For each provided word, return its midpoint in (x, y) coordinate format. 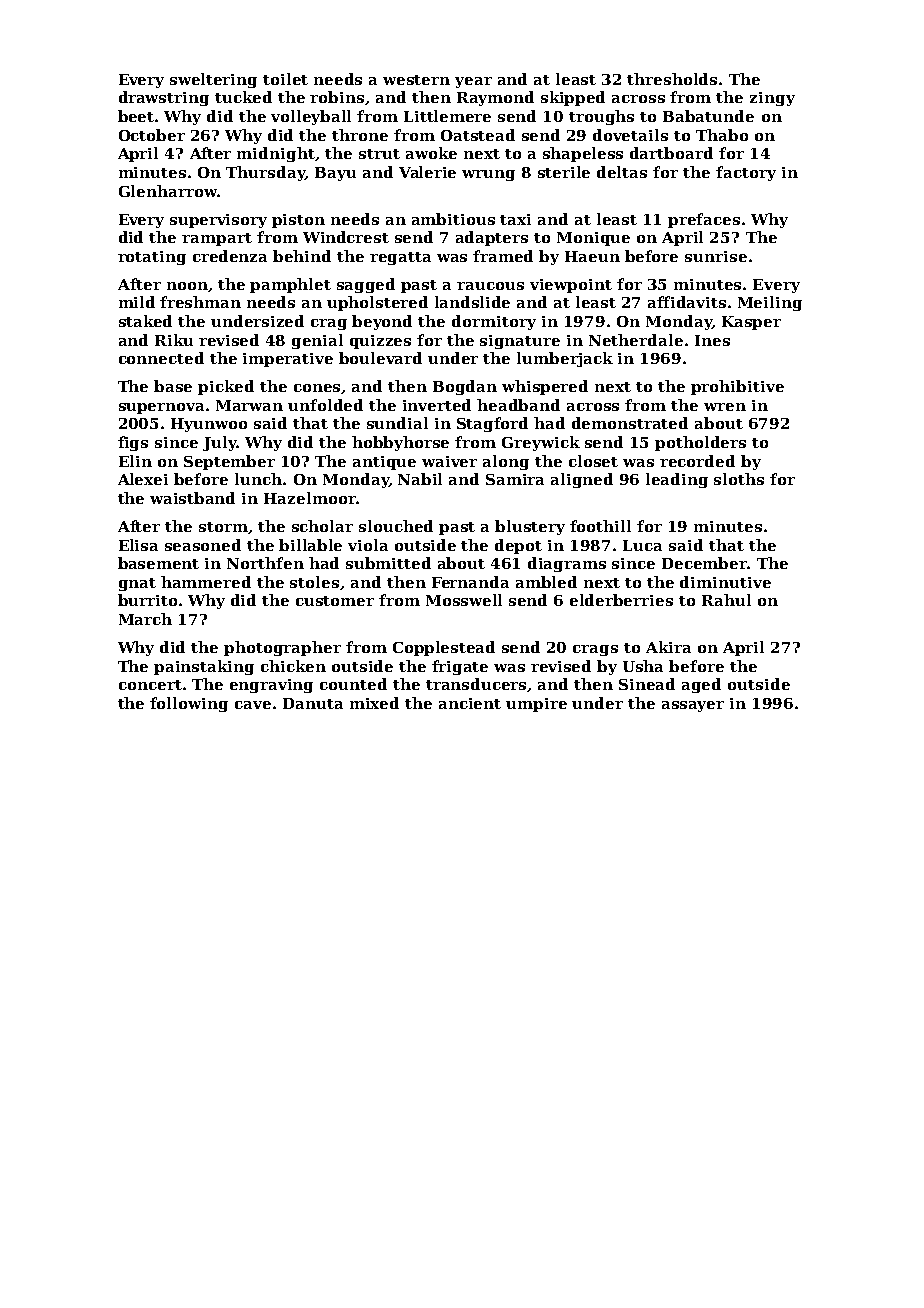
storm (223, 527)
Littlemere (447, 116)
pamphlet (290, 285)
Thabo (722, 135)
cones (317, 388)
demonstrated (630, 423)
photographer (282, 648)
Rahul (726, 600)
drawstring (164, 98)
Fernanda (470, 582)
